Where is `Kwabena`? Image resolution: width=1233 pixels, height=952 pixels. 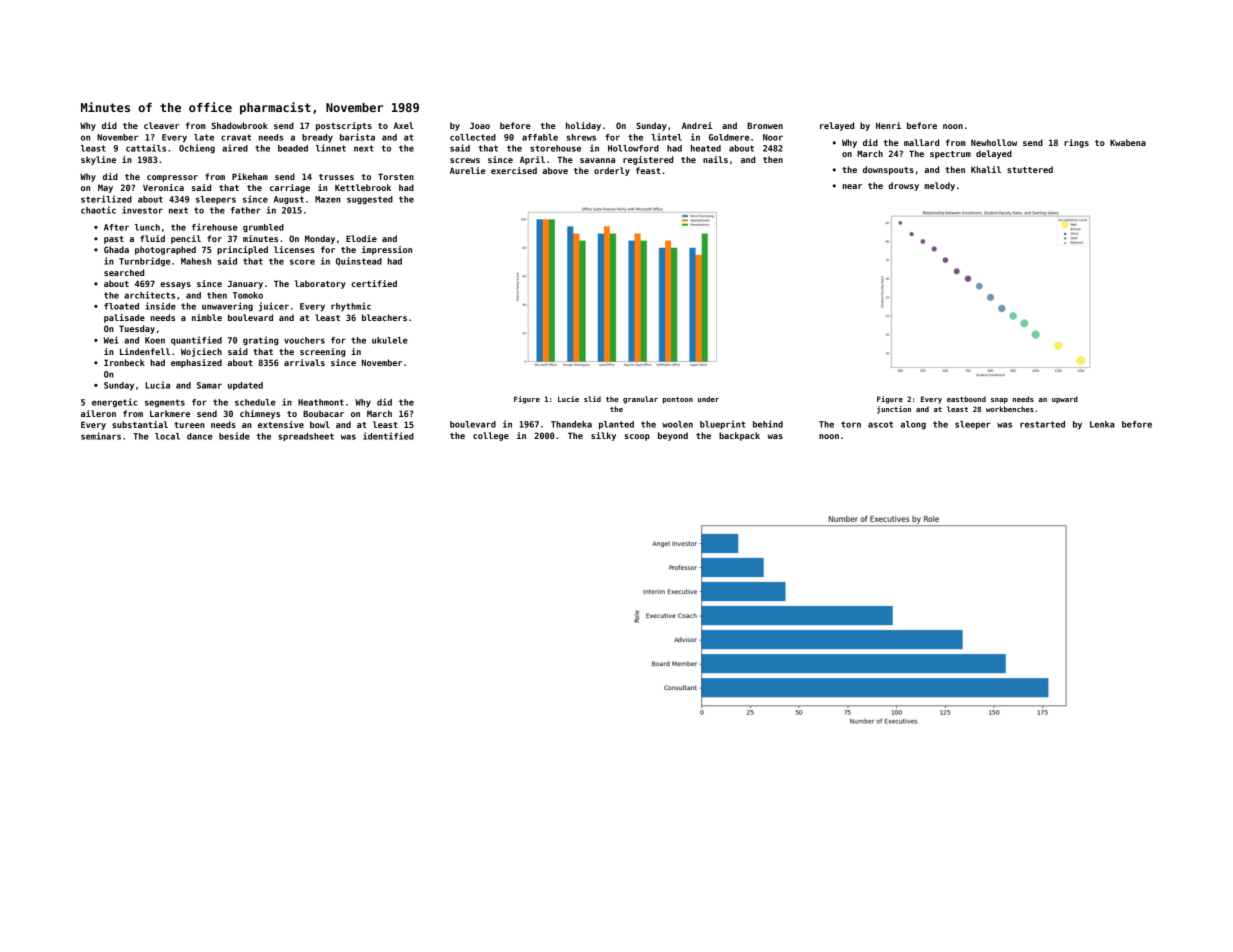
Kwabena is located at coordinates (1128, 142).
